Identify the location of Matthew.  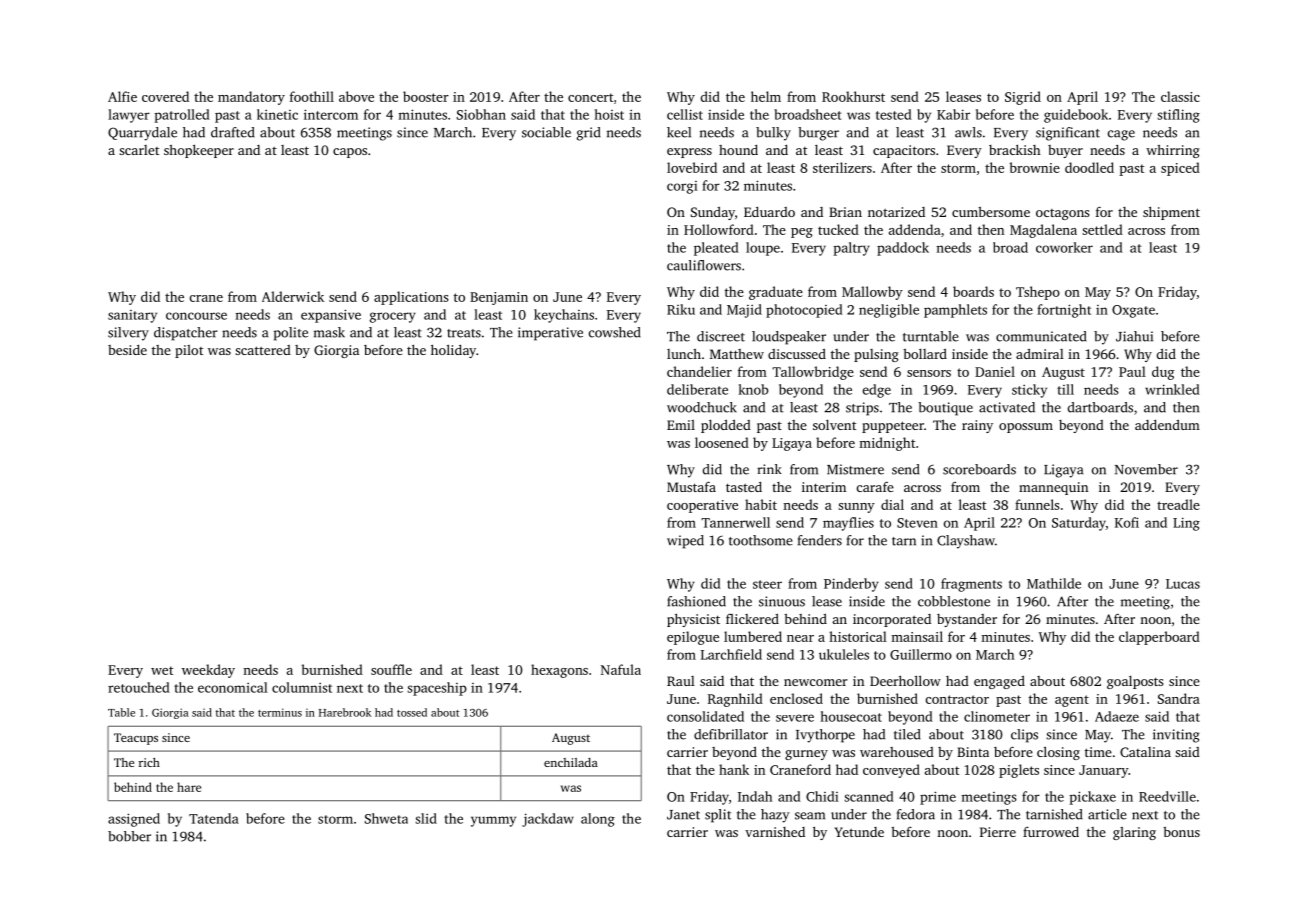
(737, 354).
